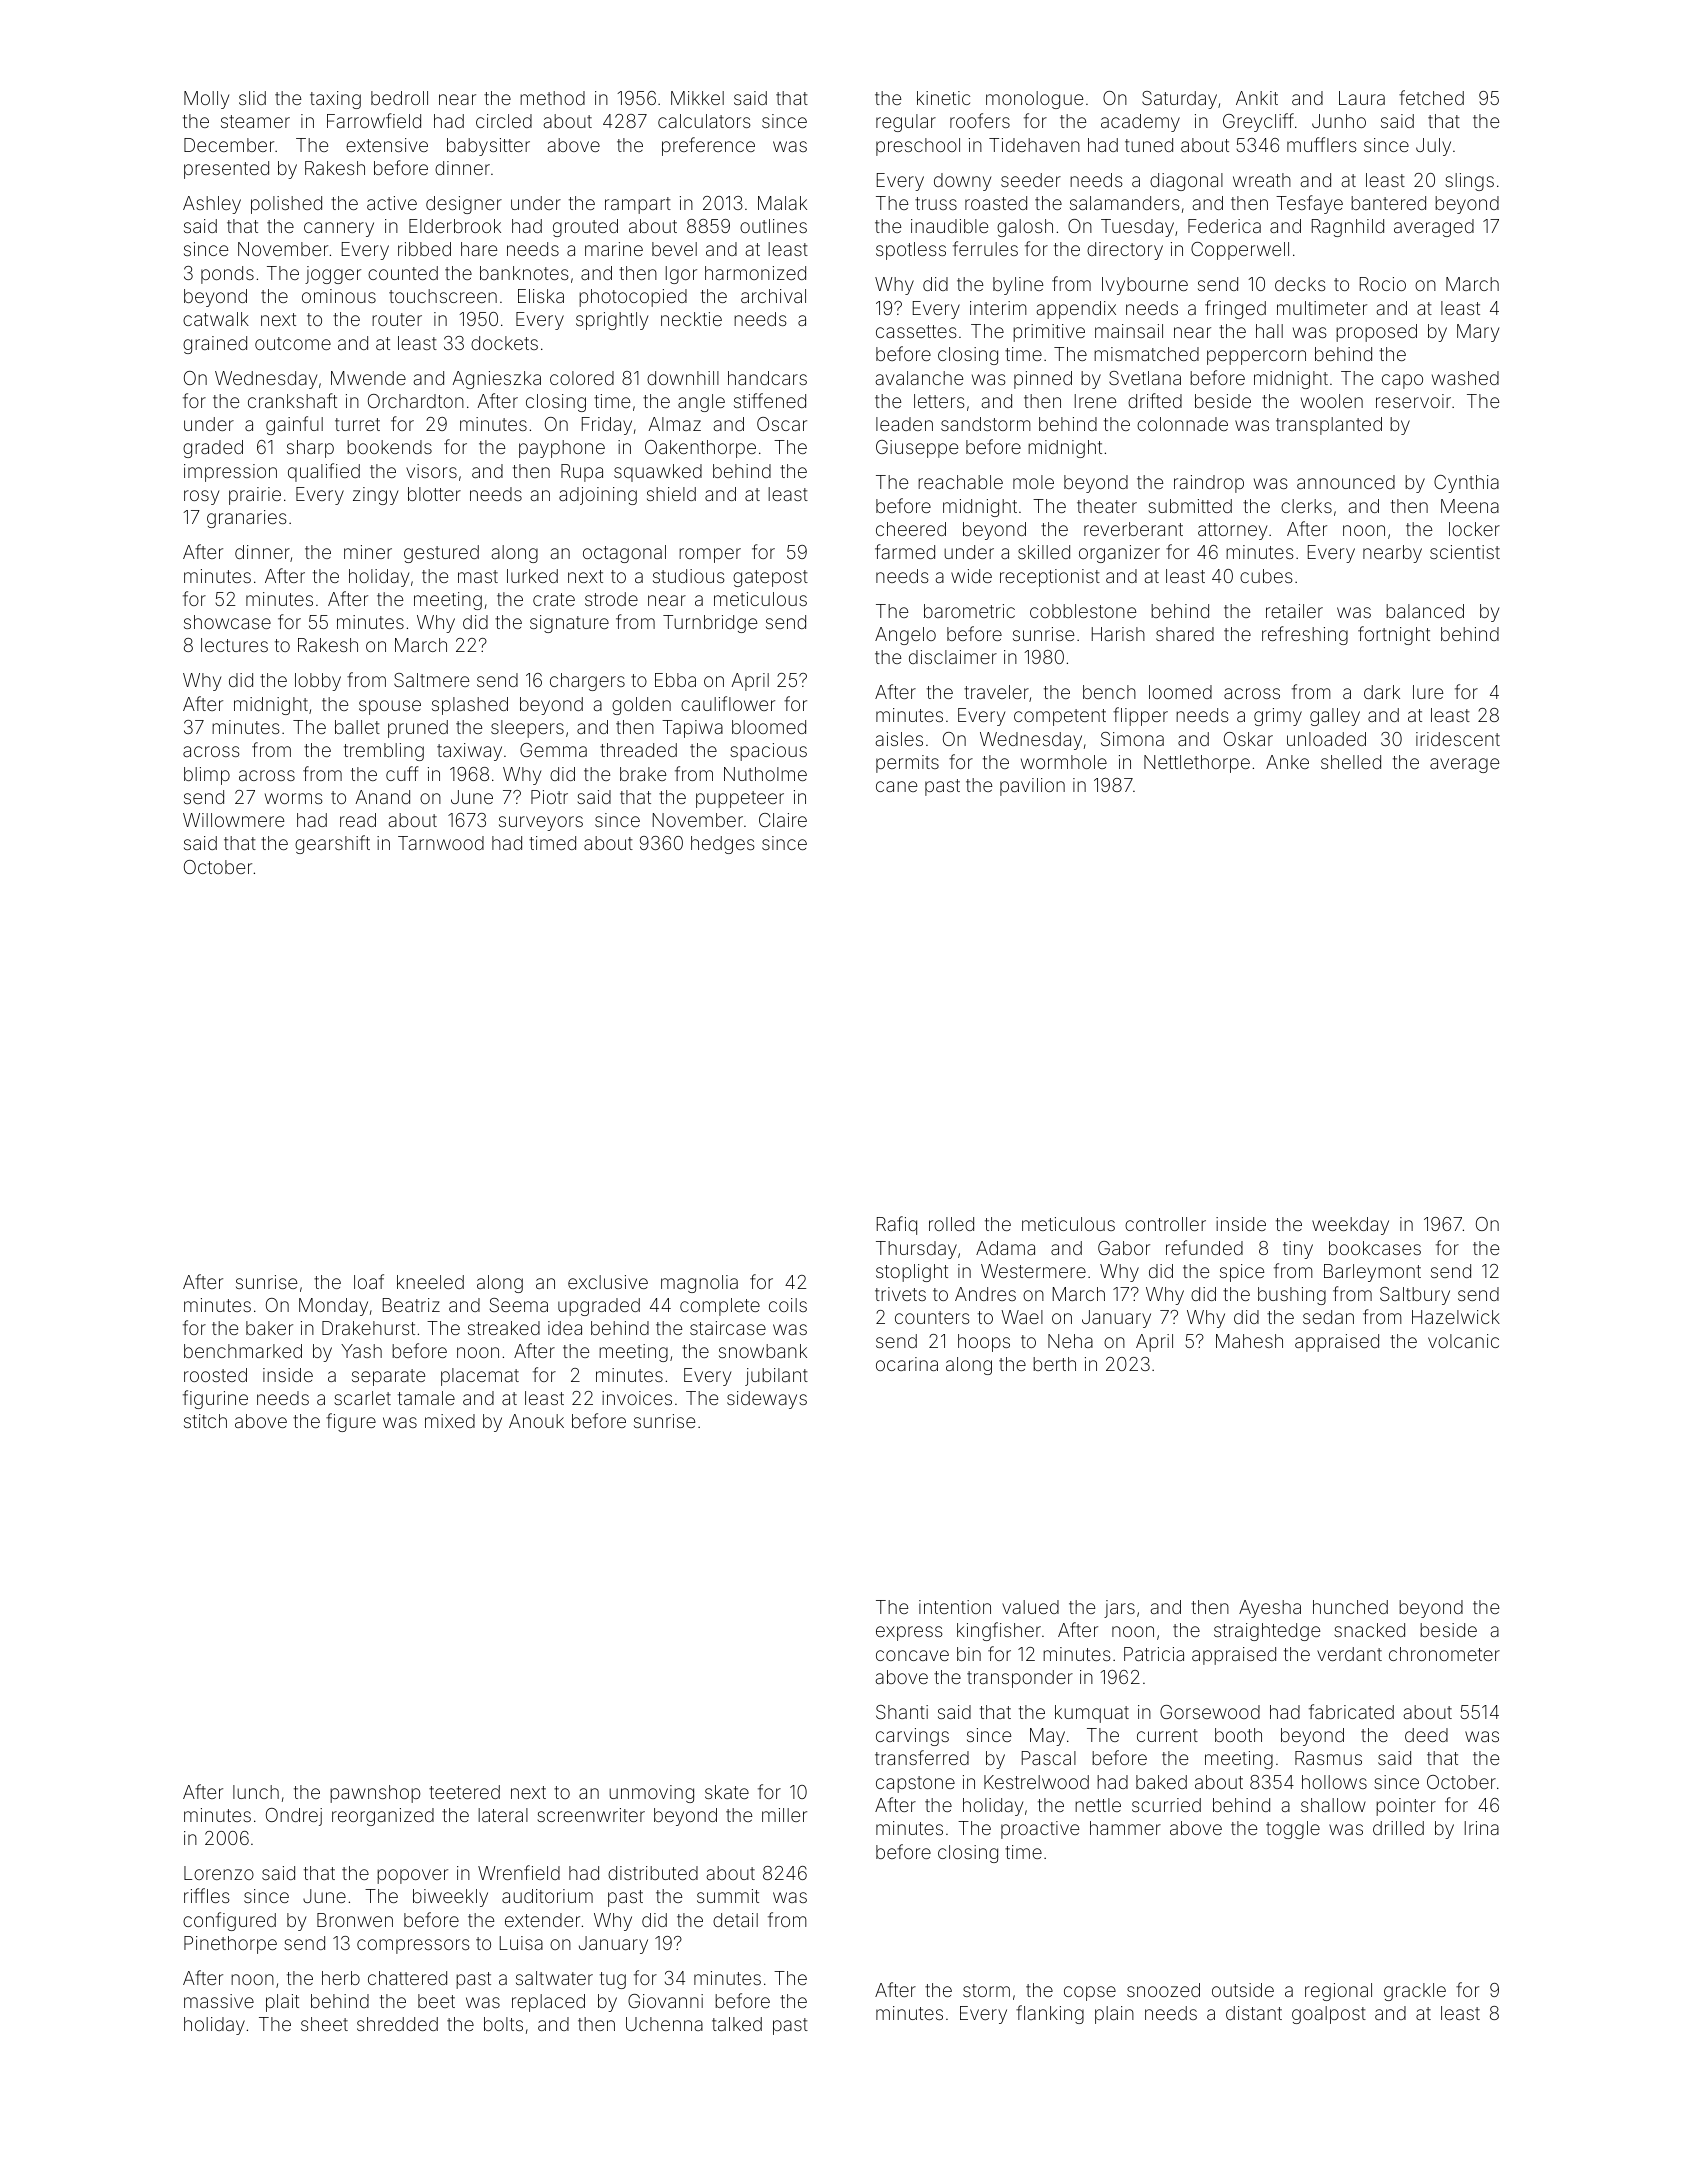 This image has height=2178, width=1683. Describe the element at coordinates (219, 1873) in the image. I see `Lorenzo` at that location.
